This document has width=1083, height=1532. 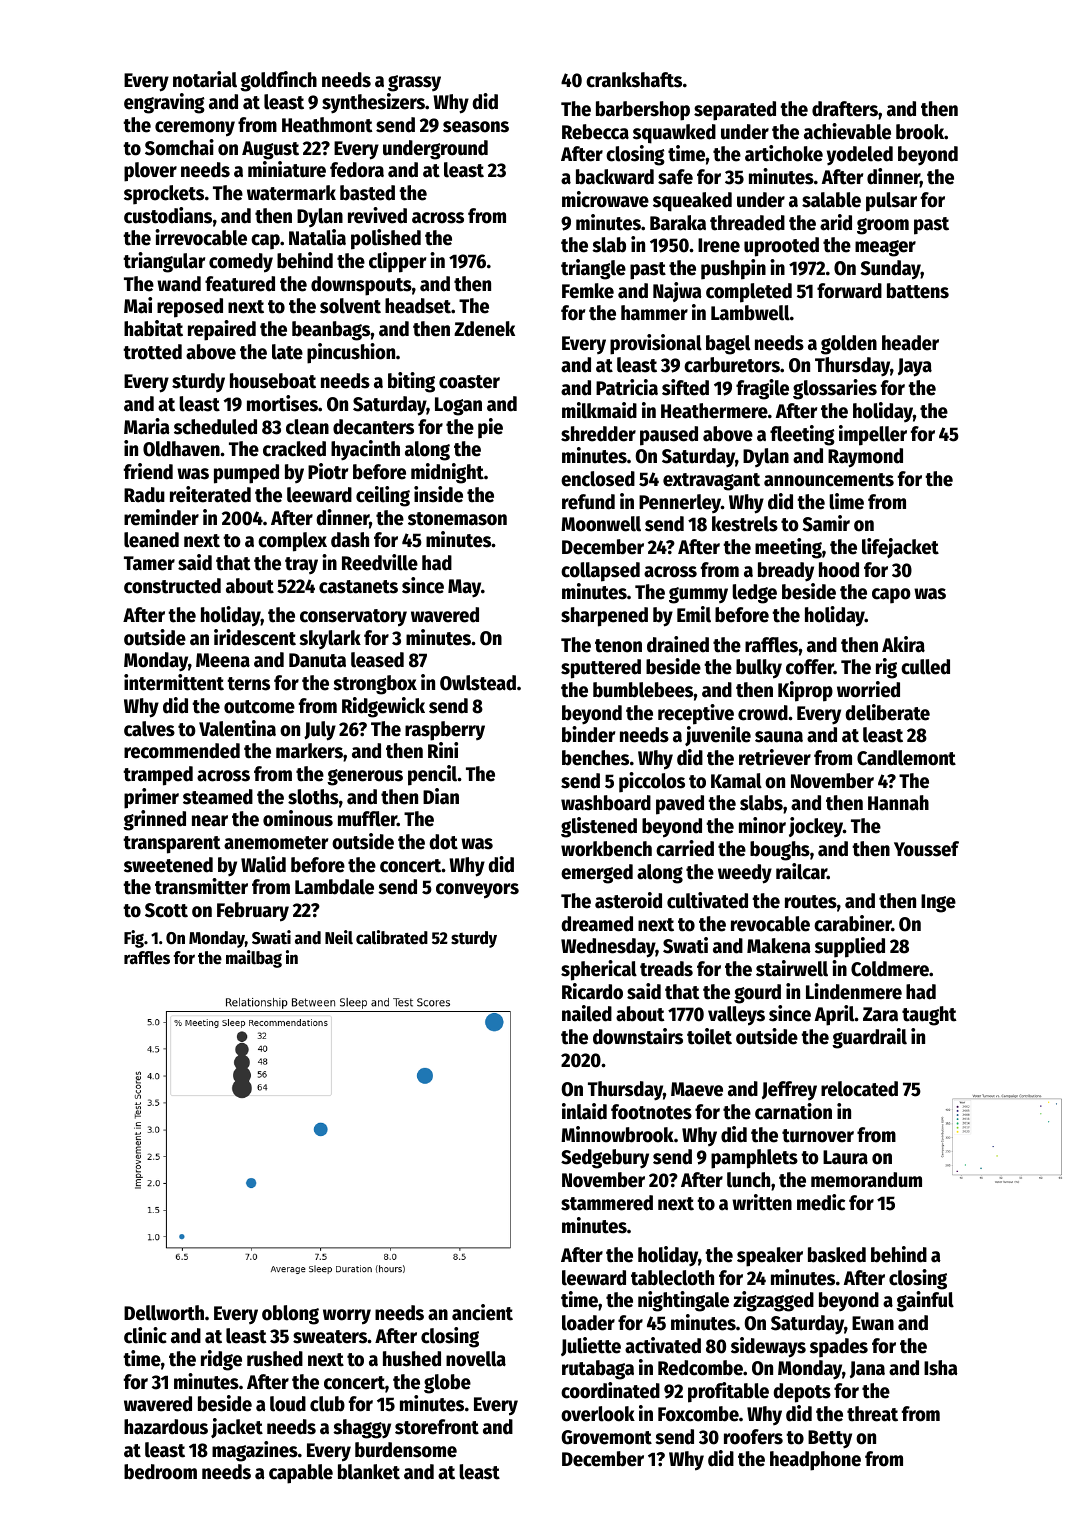 I want to click on achievable, so click(x=847, y=131).
